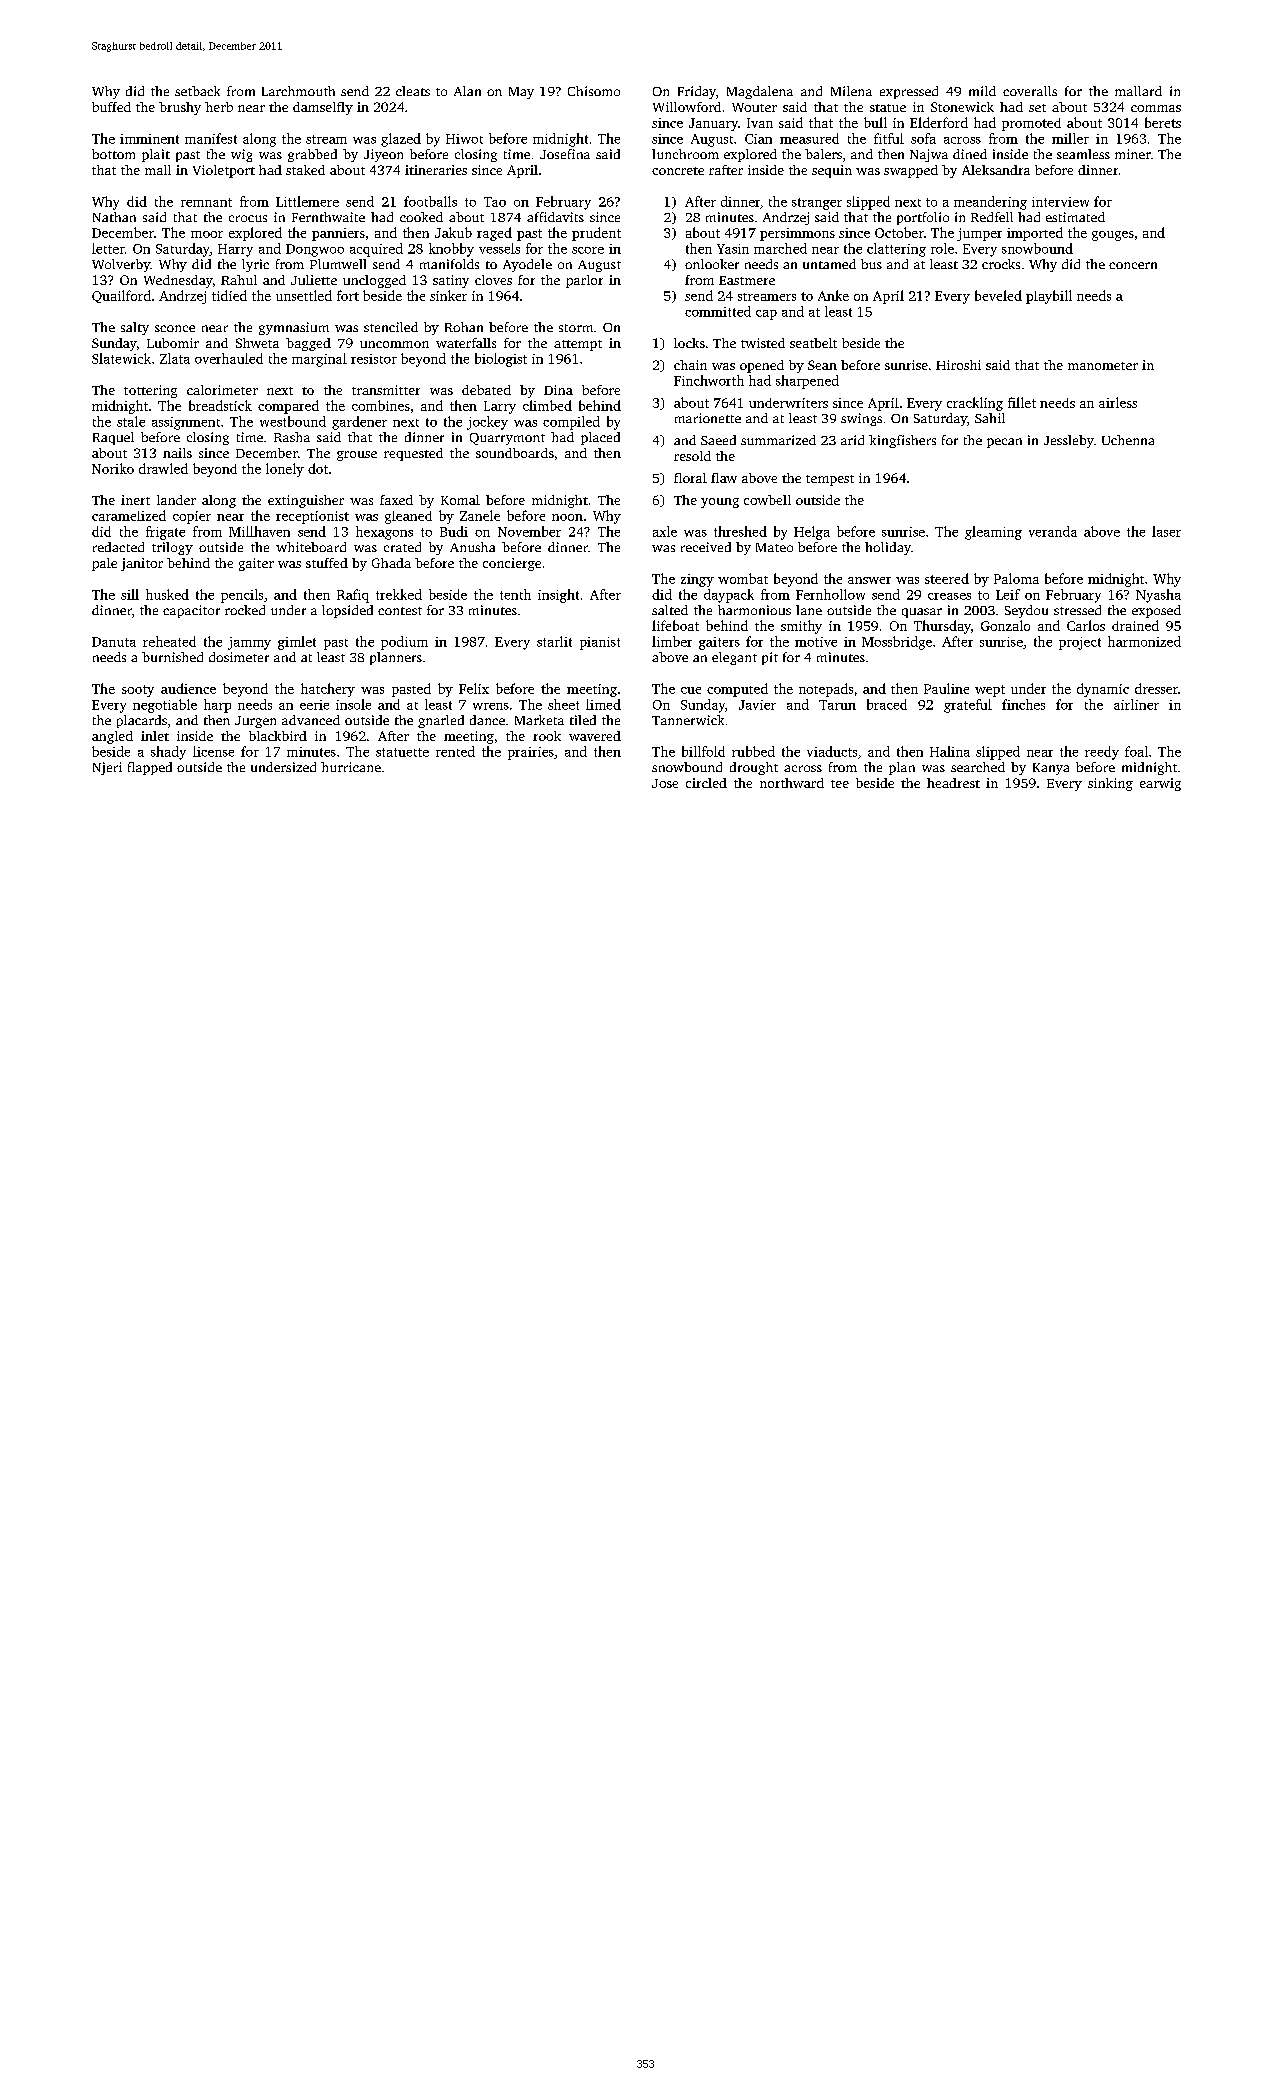  What do you see at coordinates (111, 107) in the screenshot?
I see `buffed` at bounding box center [111, 107].
